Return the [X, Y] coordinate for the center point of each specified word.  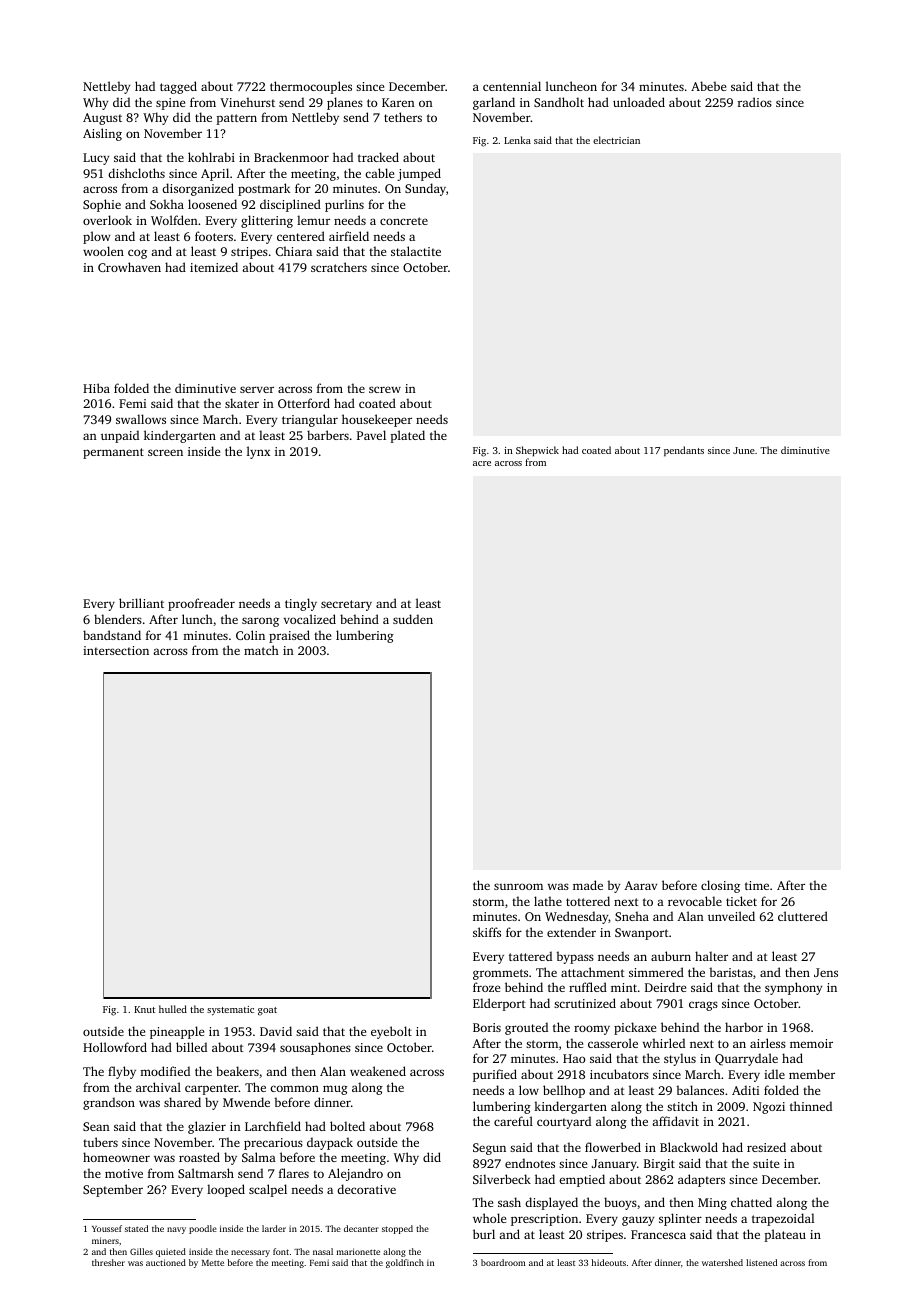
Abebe [708, 86]
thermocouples [311, 87]
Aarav [640, 885]
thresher [108, 1262]
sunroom [518, 886]
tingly [301, 604]
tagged [178, 87]
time [757, 885]
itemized [214, 267]
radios [755, 102]
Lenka [517, 140]
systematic [230, 1011]
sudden [413, 619]
